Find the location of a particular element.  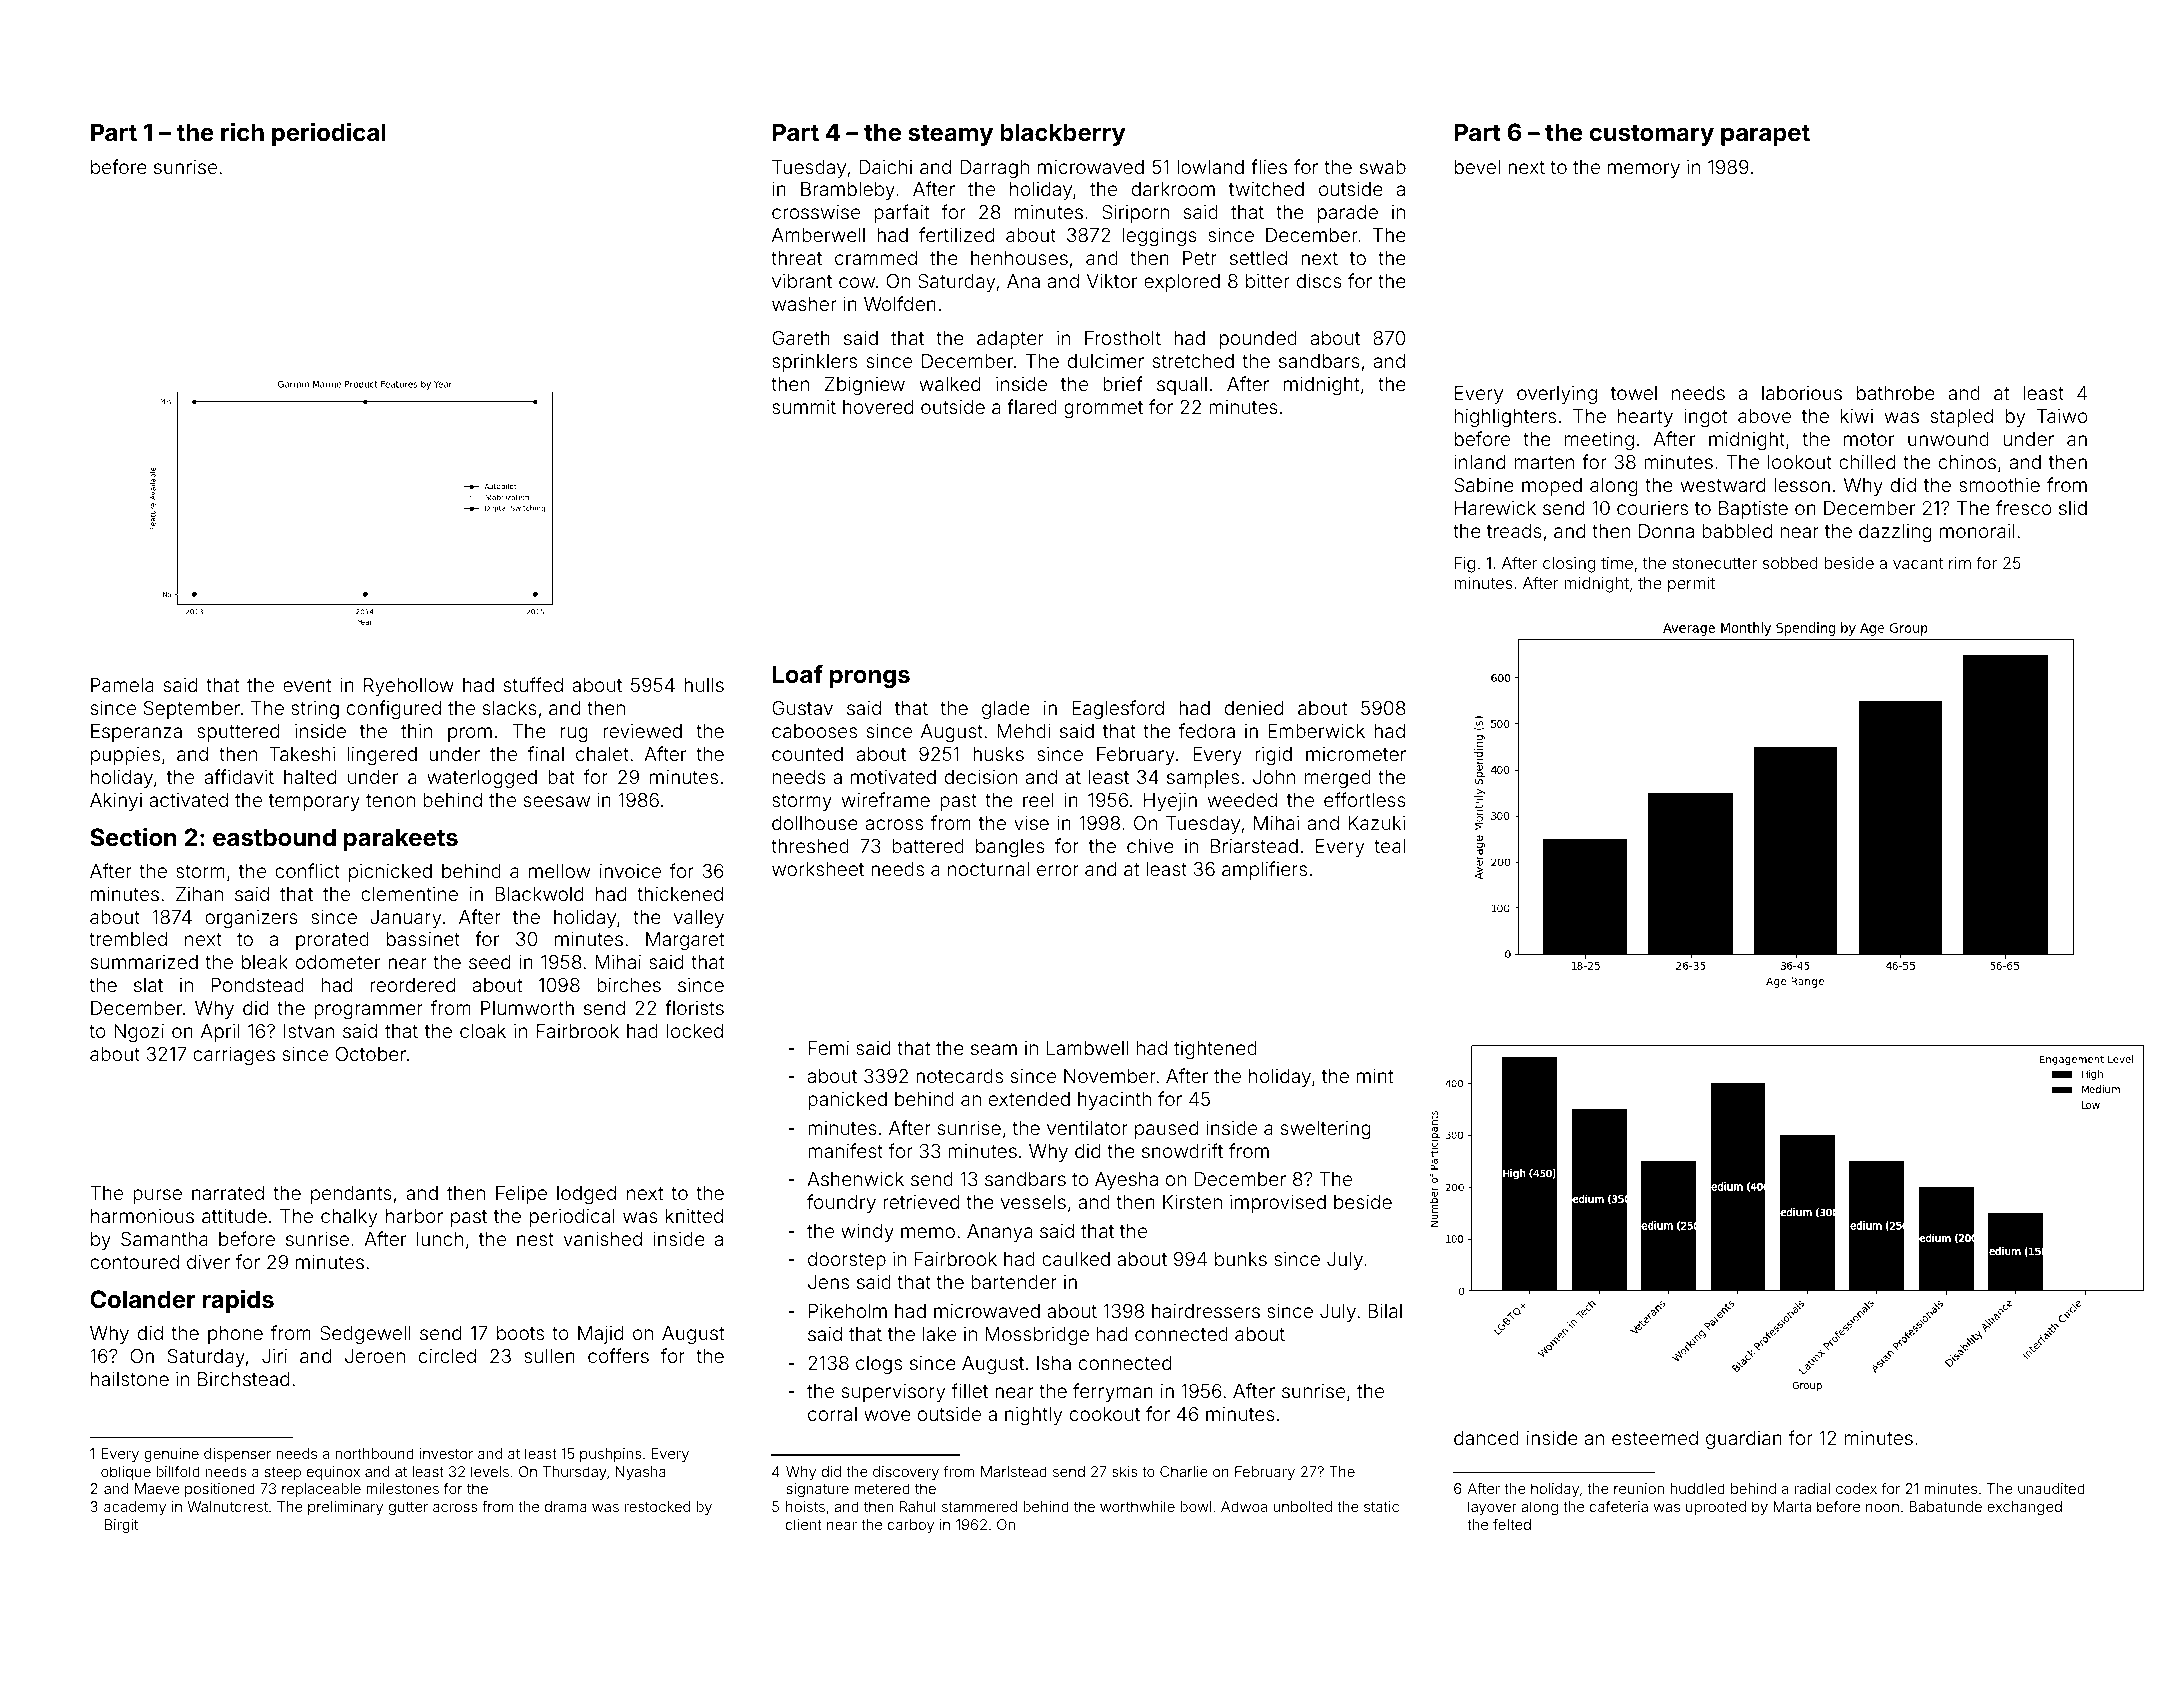

teal is located at coordinates (1390, 846).
